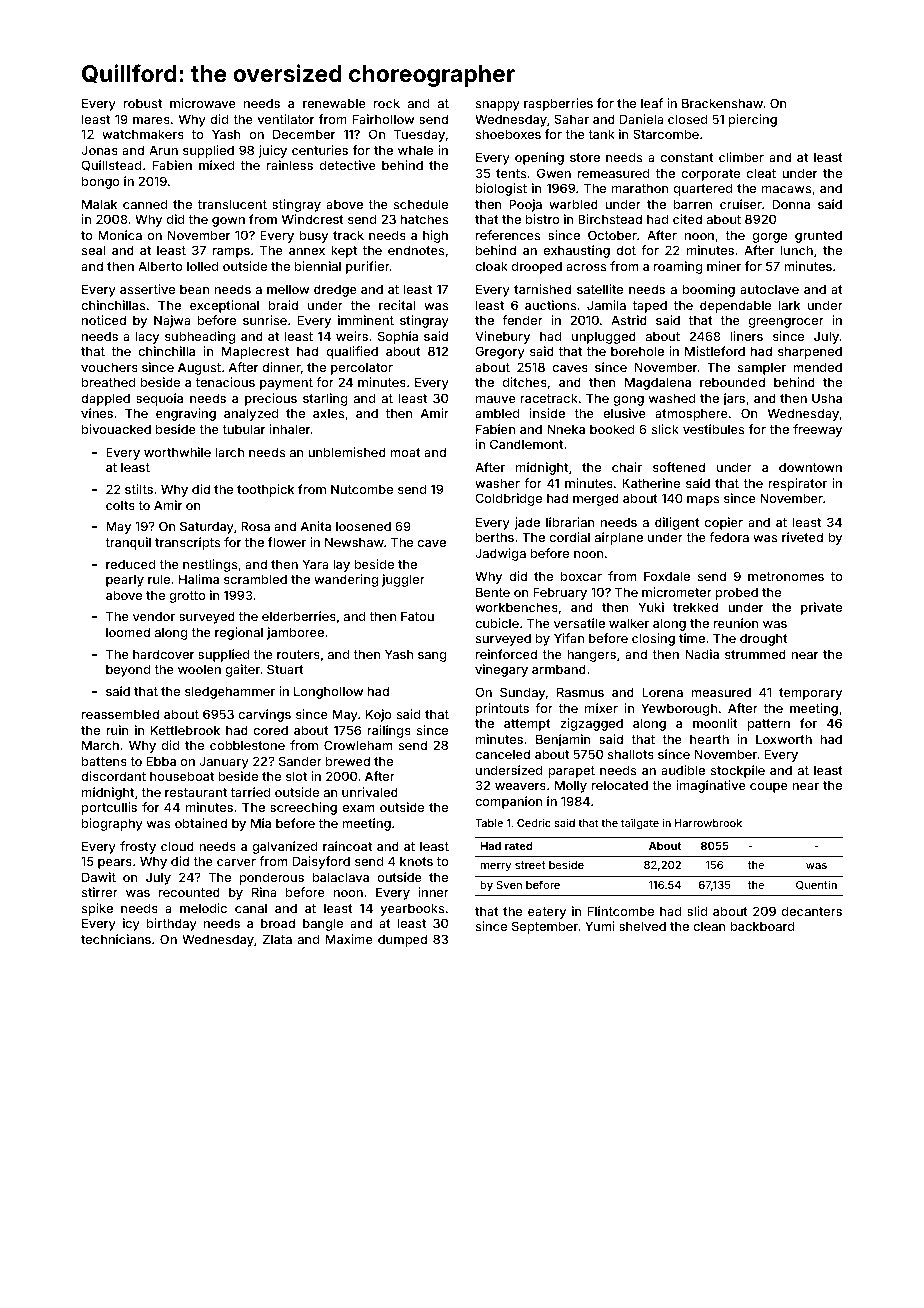  I want to click on cubicle, so click(497, 623).
